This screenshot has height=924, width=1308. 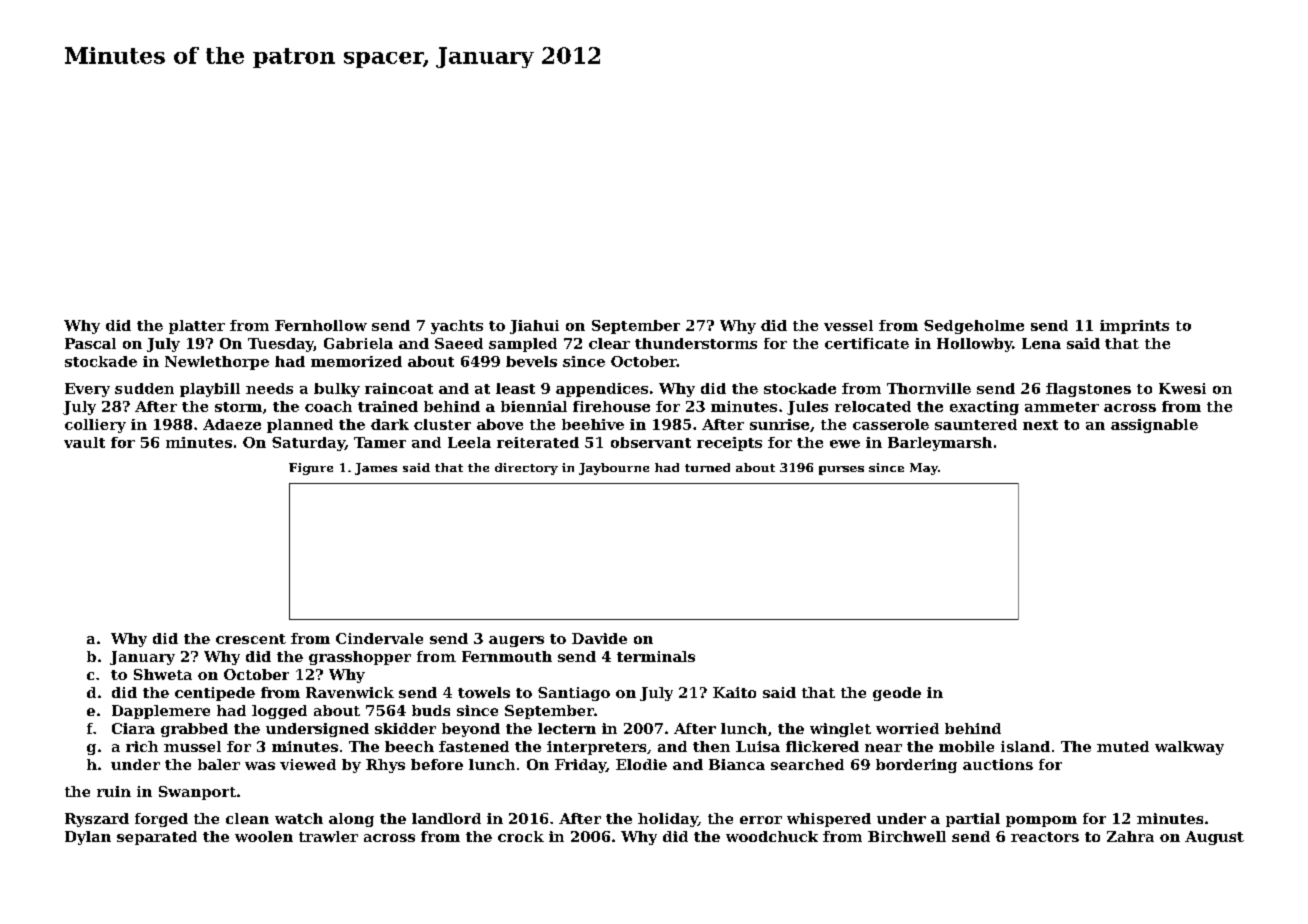 What do you see at coordinates (907, 836) in the screenshot?
I see `Birchwell` at bounding box center [907, 836].
